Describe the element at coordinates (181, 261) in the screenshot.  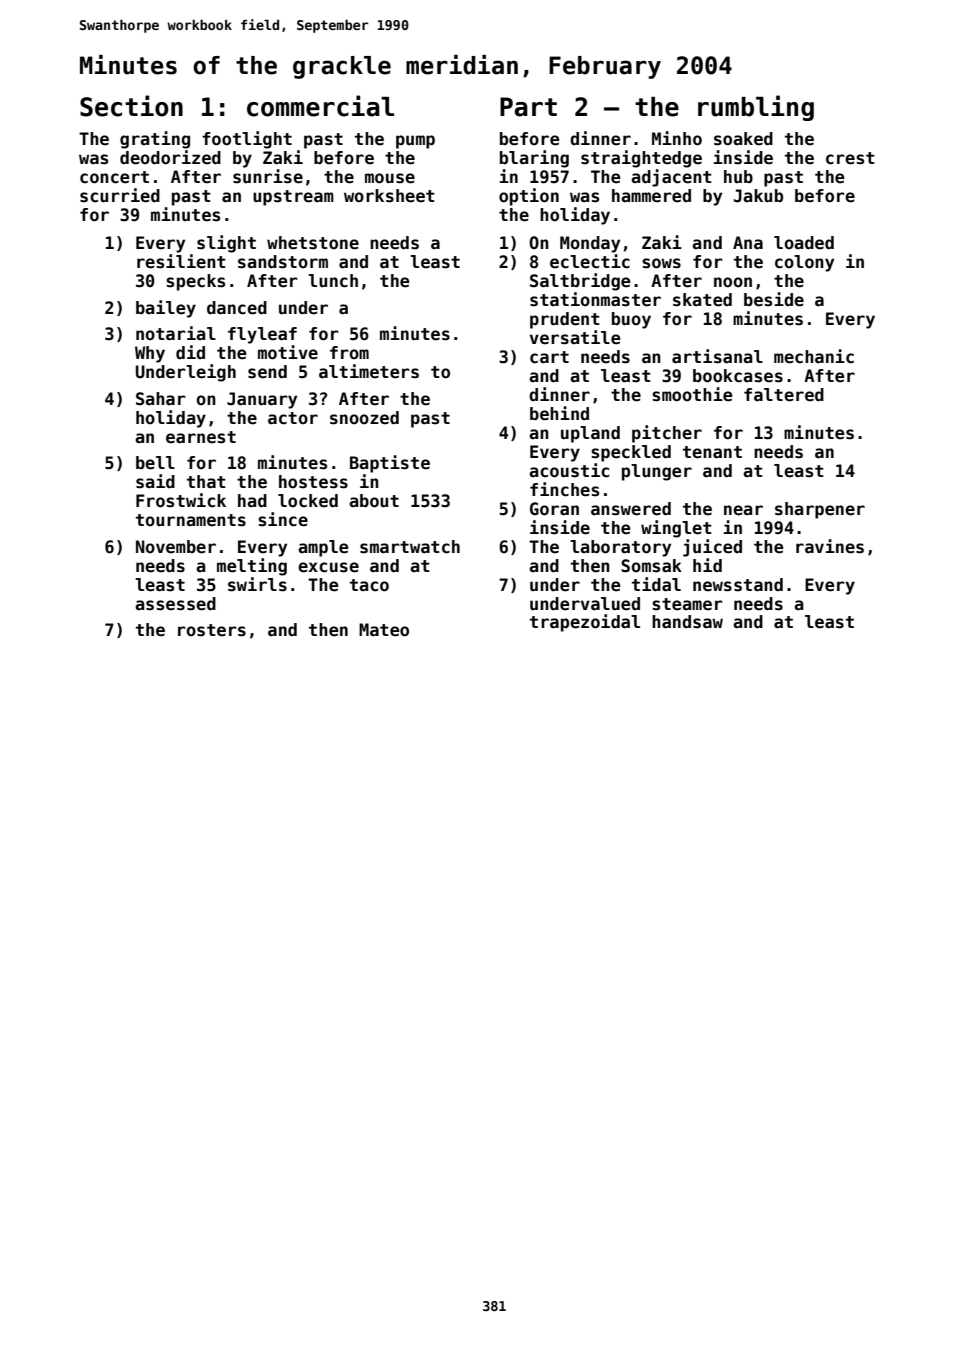
I see `resilient` at that location.
